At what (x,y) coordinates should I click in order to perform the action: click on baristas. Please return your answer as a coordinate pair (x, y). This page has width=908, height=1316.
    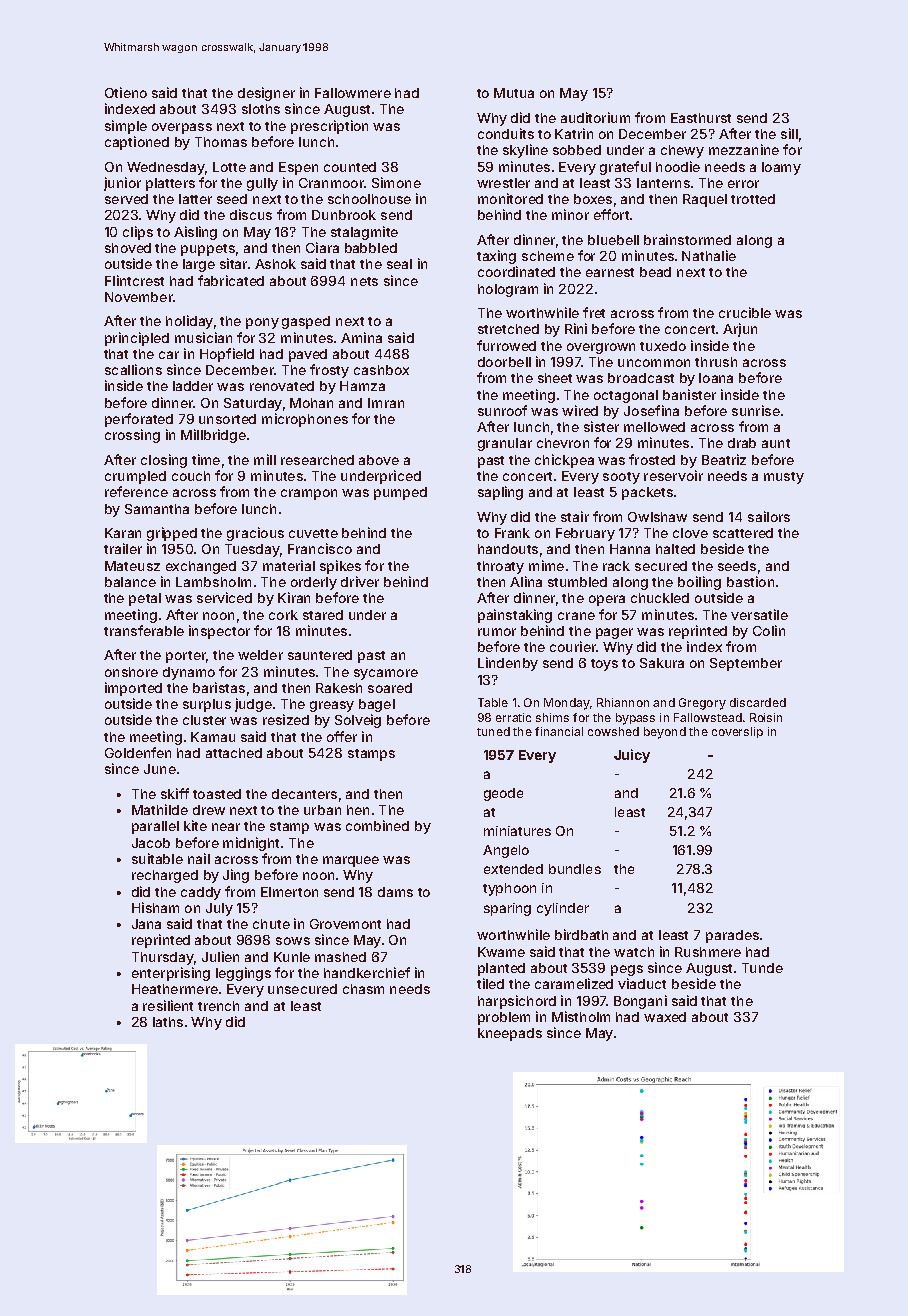
    Looking at the image, I should click on (219, 687).
